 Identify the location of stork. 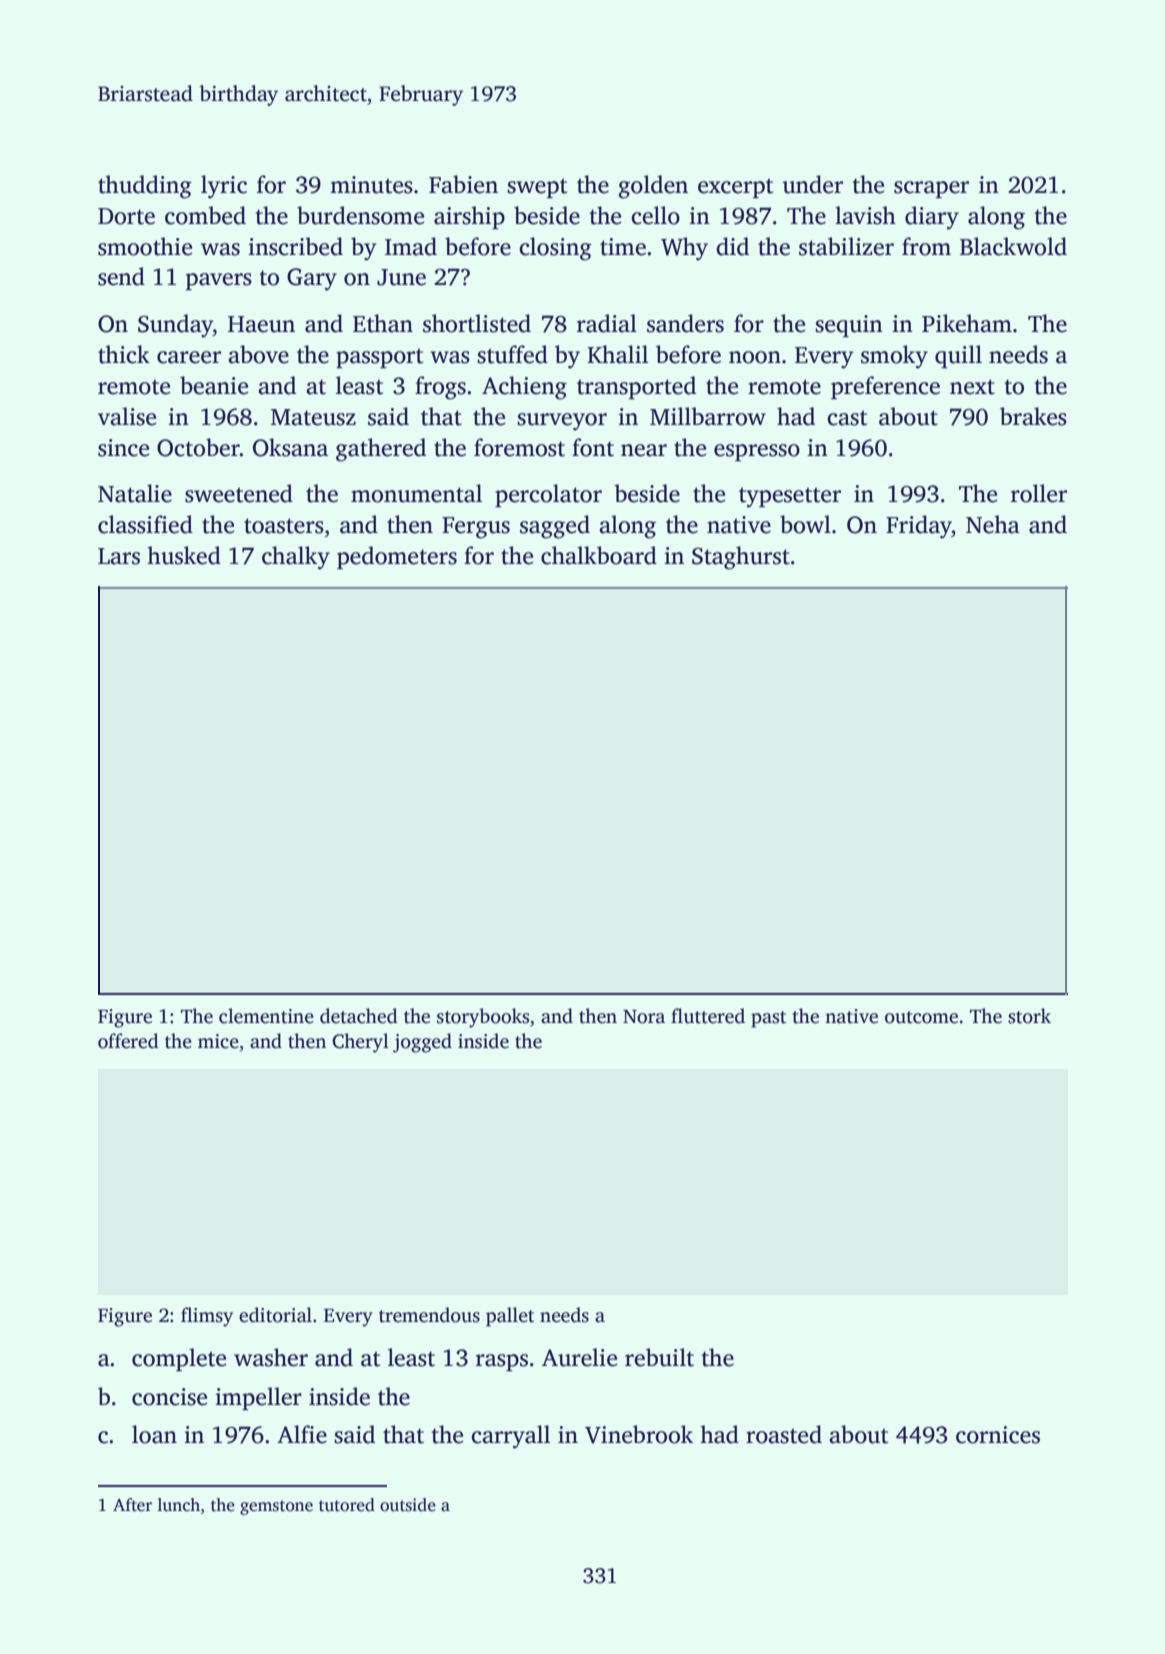
(1029, 1016).
